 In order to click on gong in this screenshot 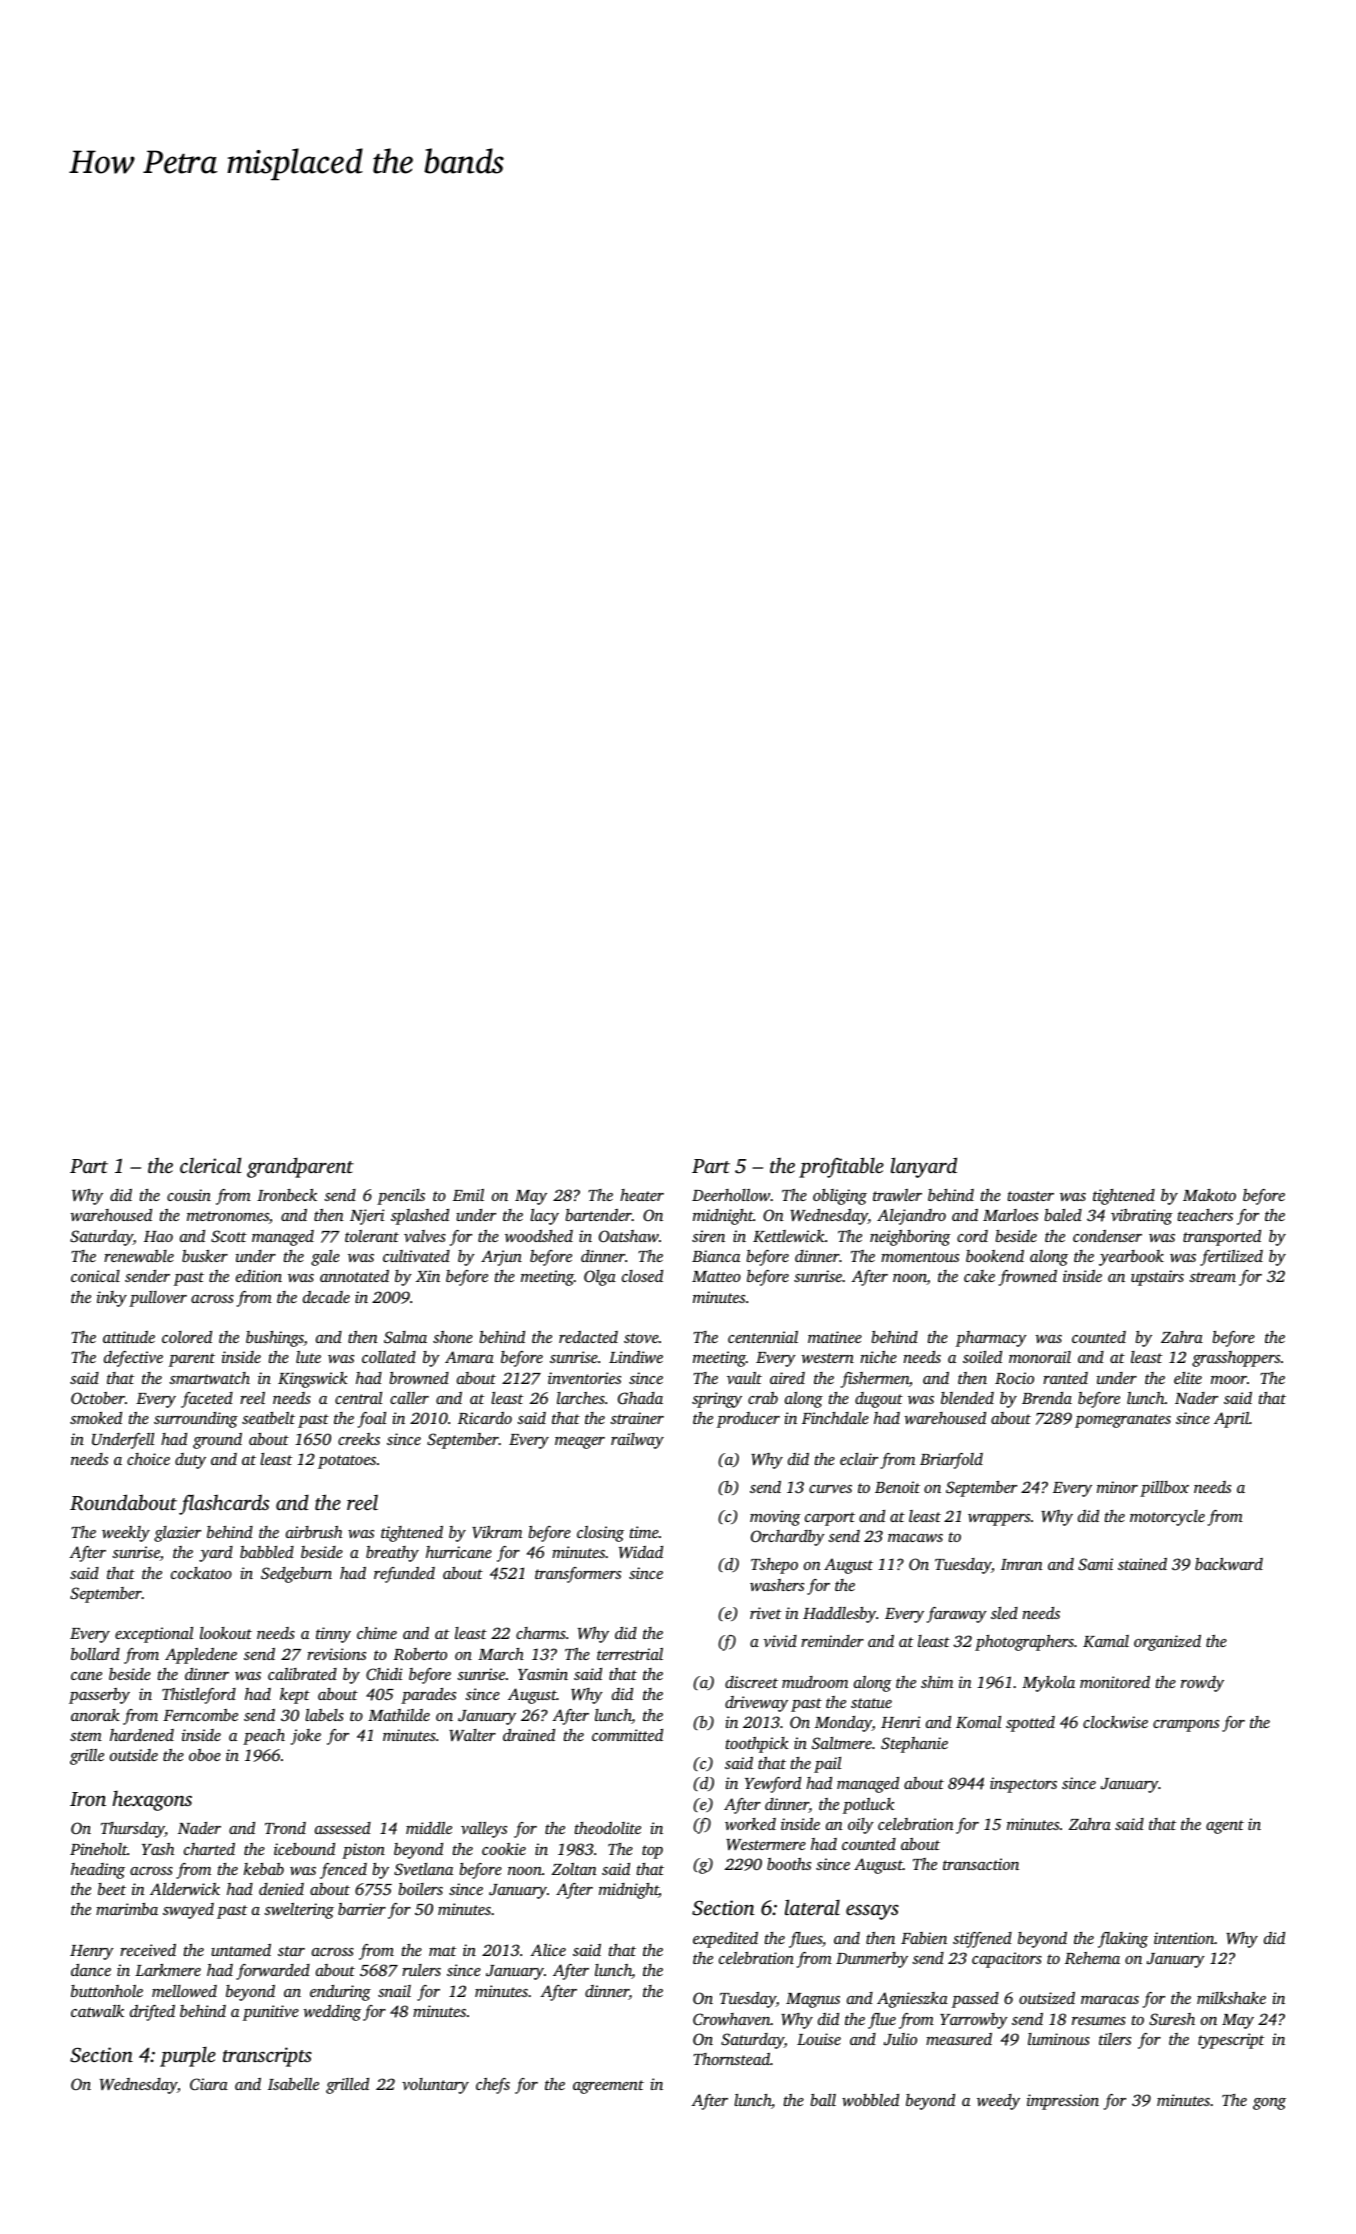, I will do `click(1269, 2104)`.
